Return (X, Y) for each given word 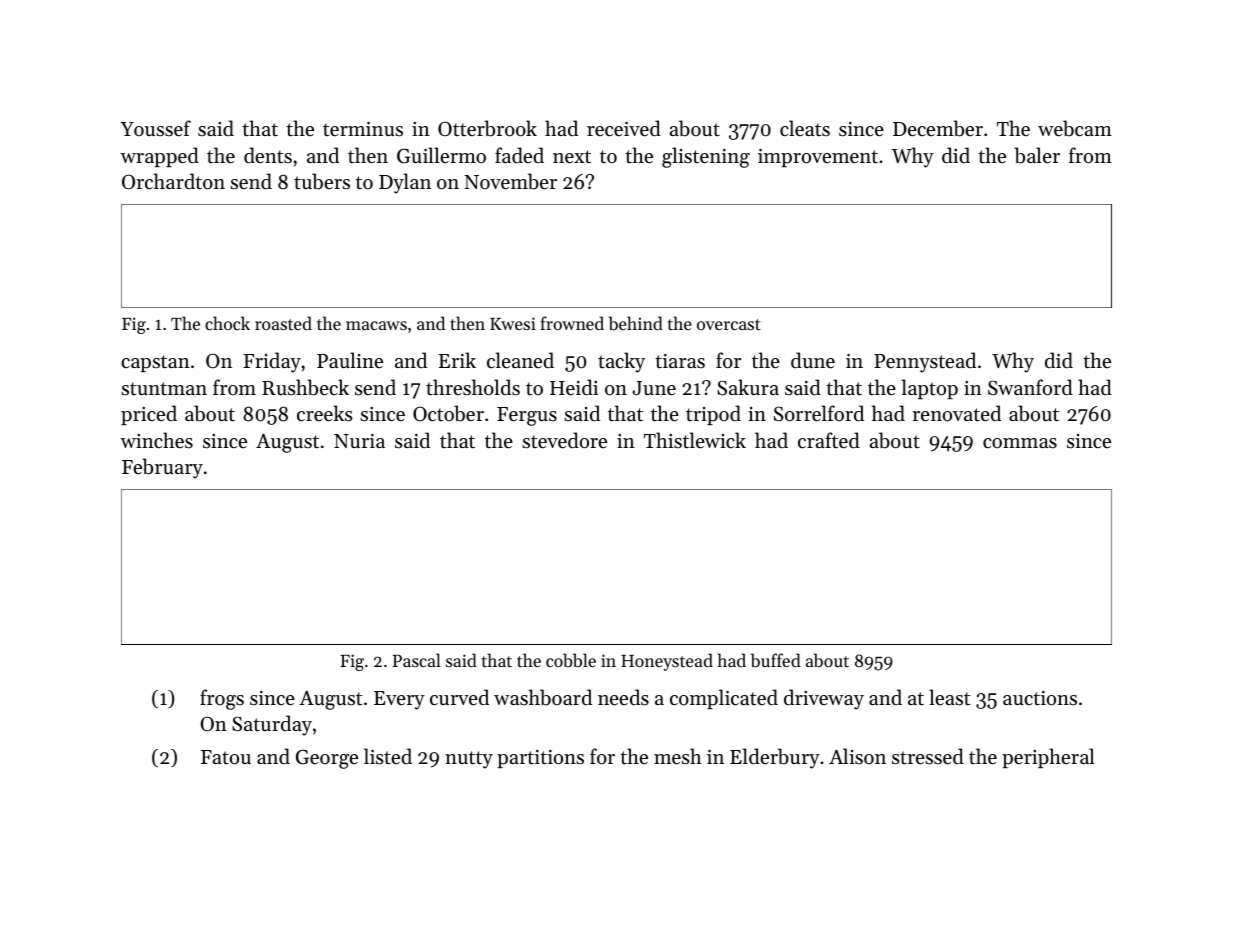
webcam (1075, 128)
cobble (571, 660)
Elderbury (775, 758)
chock (227, 323)
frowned (572, 323)
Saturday (272, 725)
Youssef (155, 128)
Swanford (1030, 387)
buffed (776, 660)
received (624, 128)
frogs (222, 699)
